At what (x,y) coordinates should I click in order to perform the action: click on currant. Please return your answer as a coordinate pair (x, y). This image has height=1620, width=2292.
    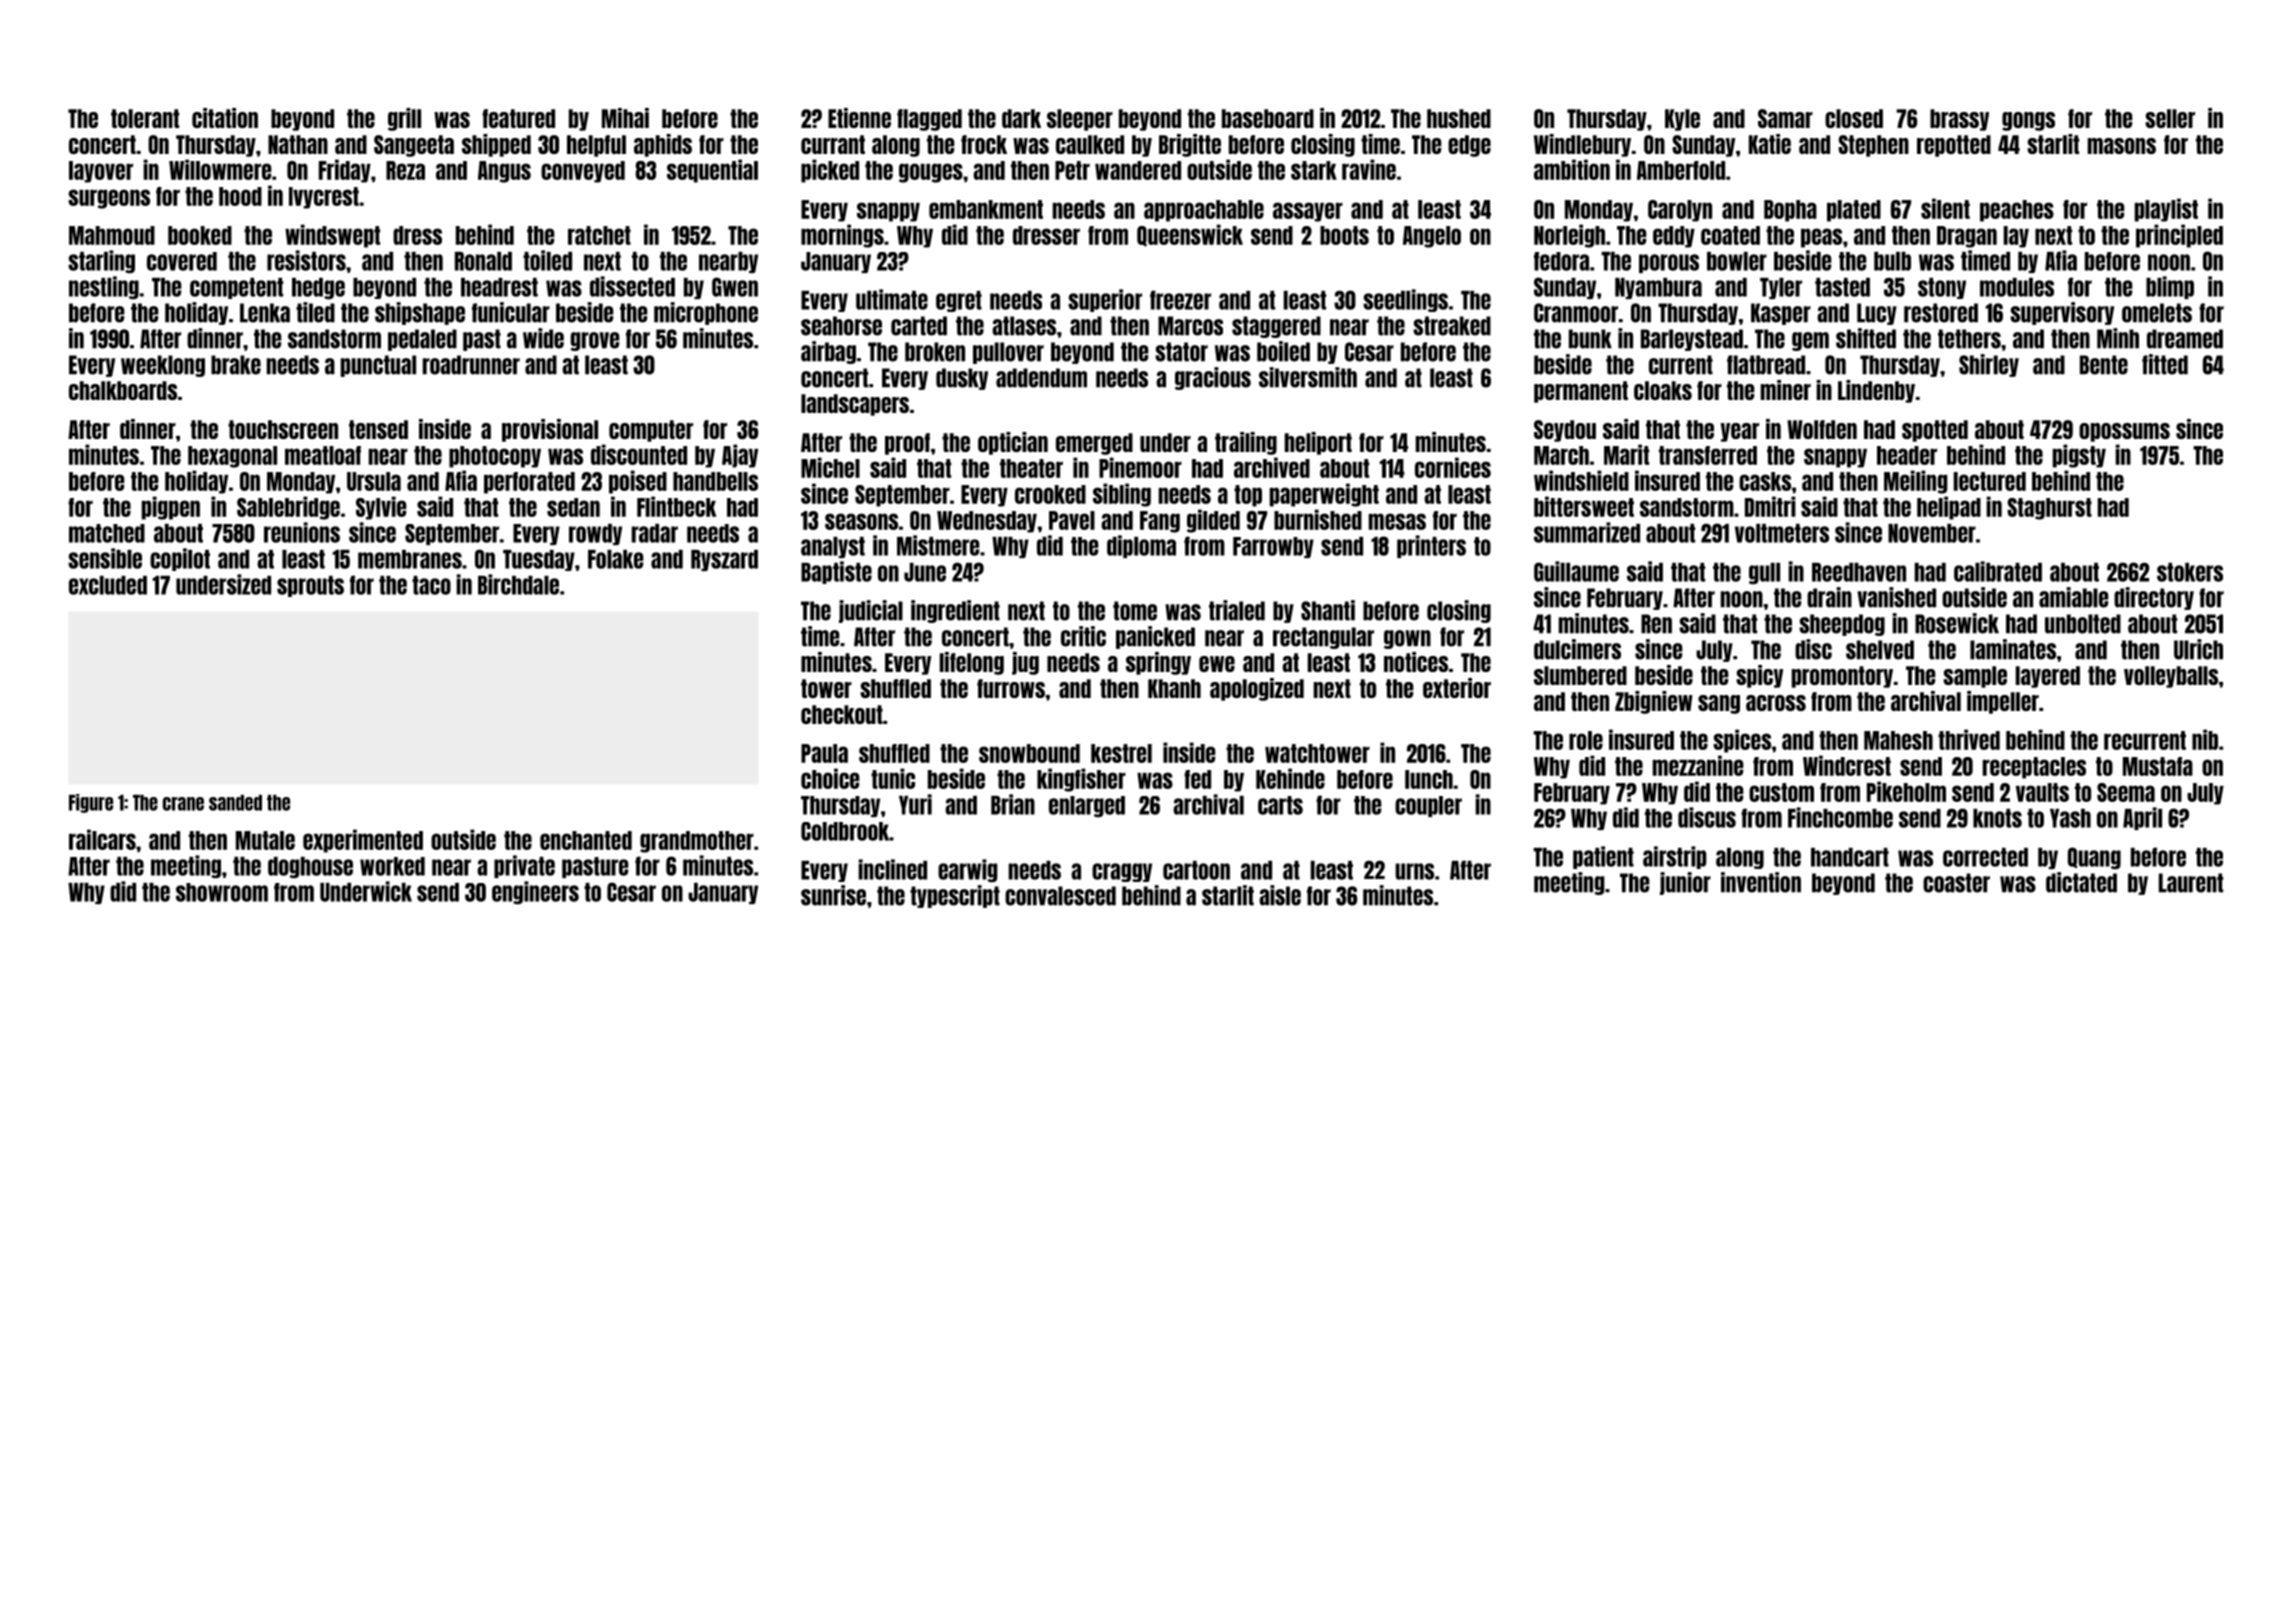
    Looking at the image, I should click on (833, 144).
